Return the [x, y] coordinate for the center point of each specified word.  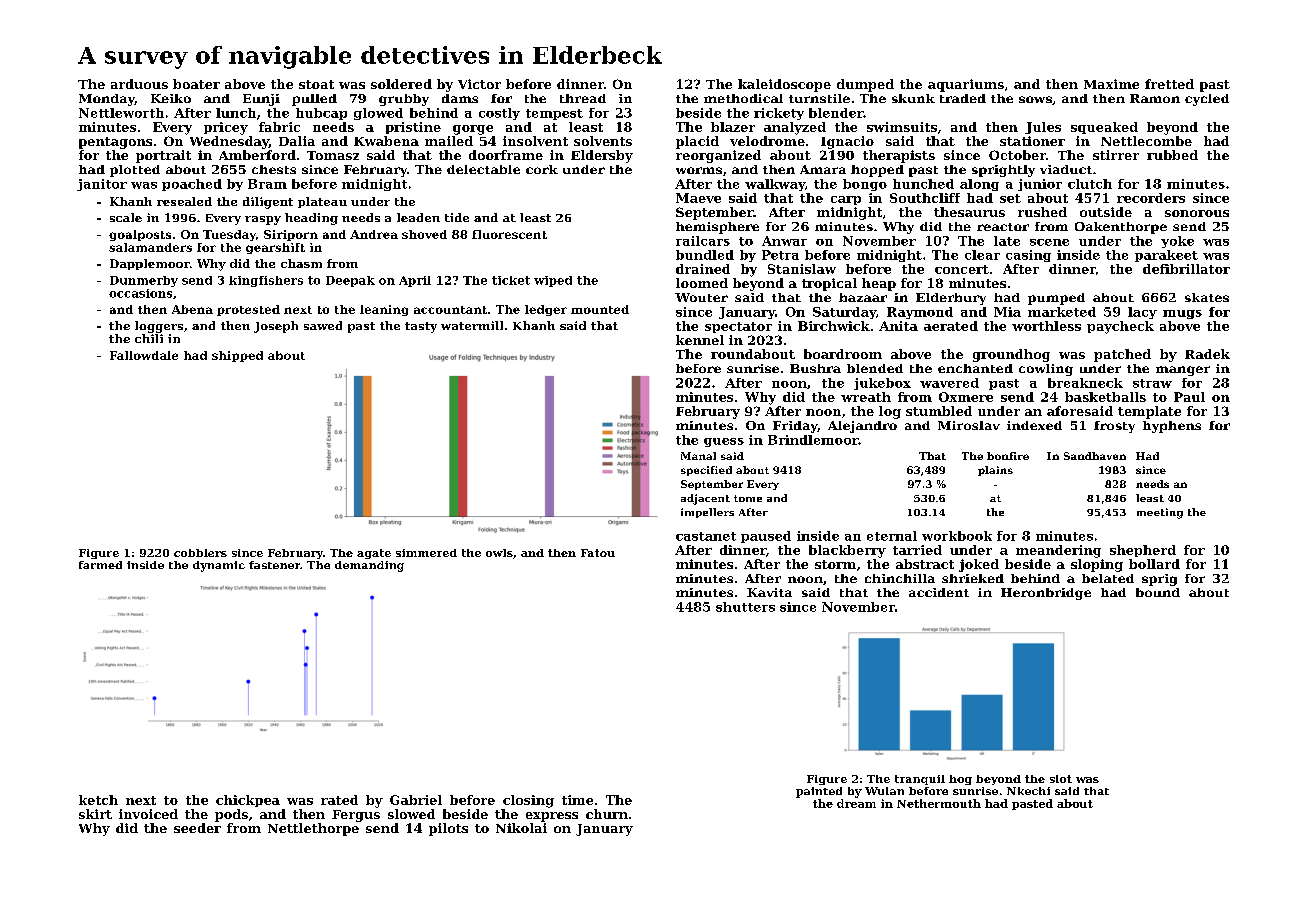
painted [819, 792]
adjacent [705, 499]
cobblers [200, 553]
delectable [483, 169]
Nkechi [1028, 791]
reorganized [718, 156]
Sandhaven [1095, 456]
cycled [1207, 100]
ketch [98, 800]
